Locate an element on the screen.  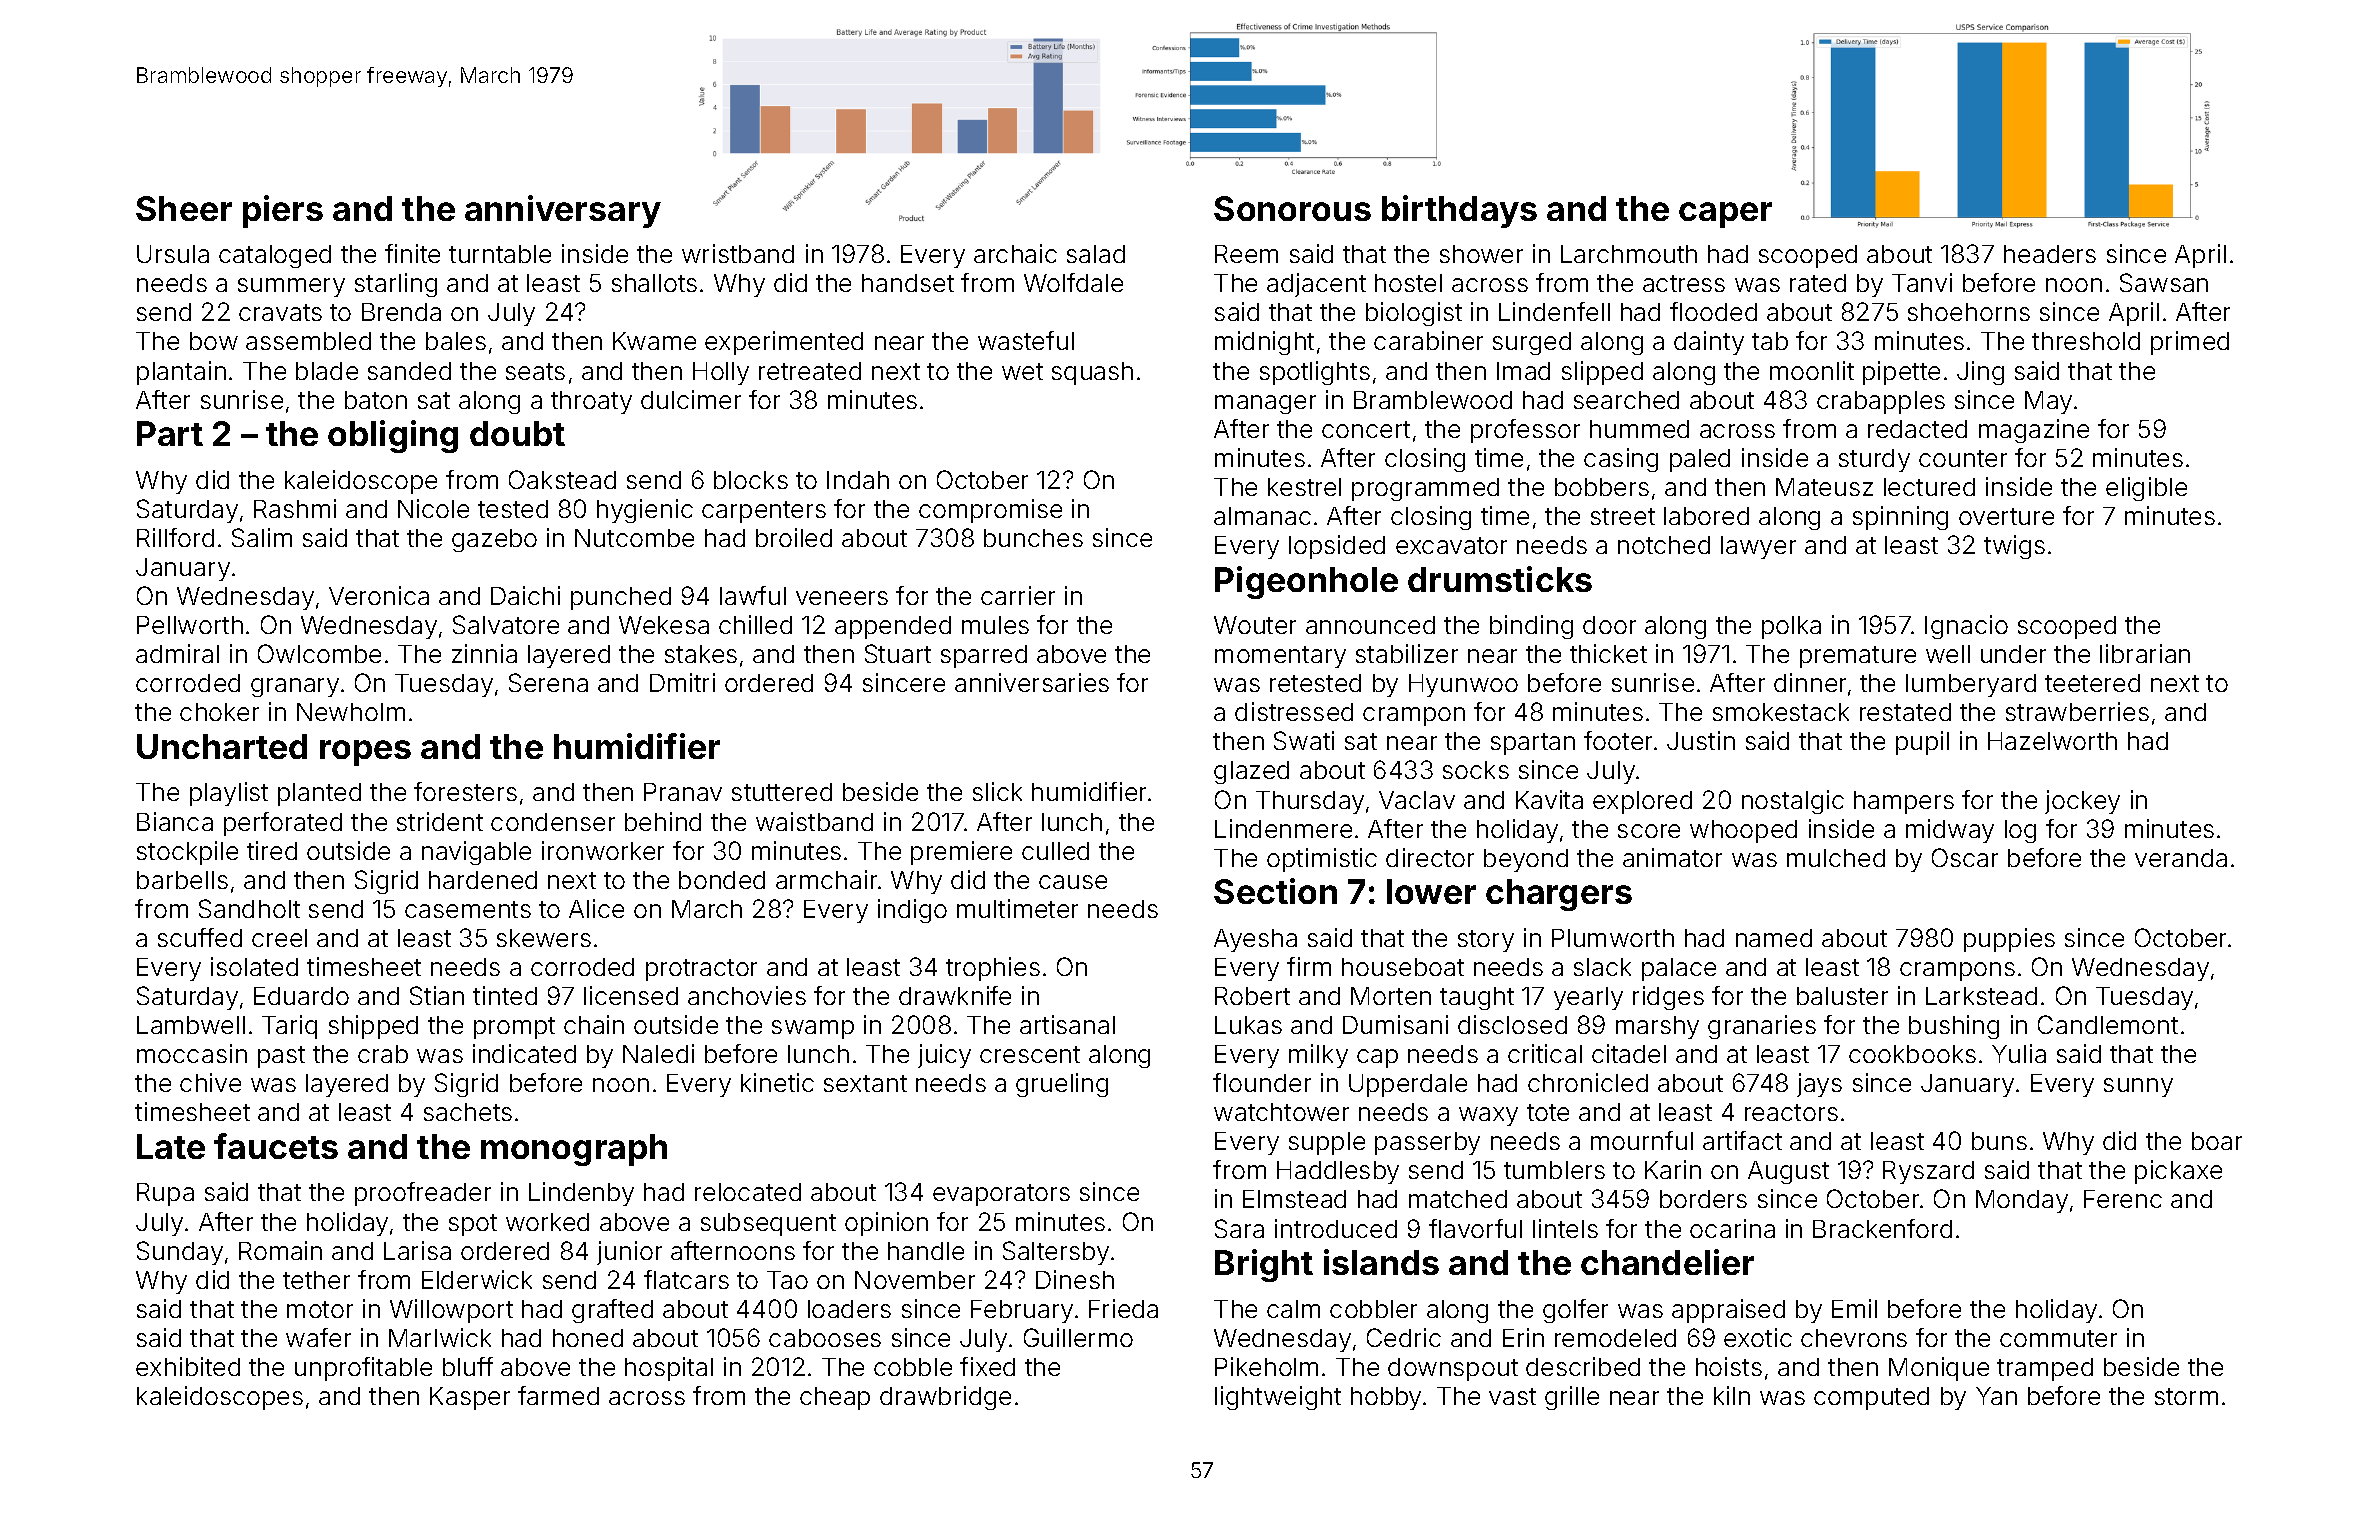
Haddlesby is located at coordinates (1338, 1172).
